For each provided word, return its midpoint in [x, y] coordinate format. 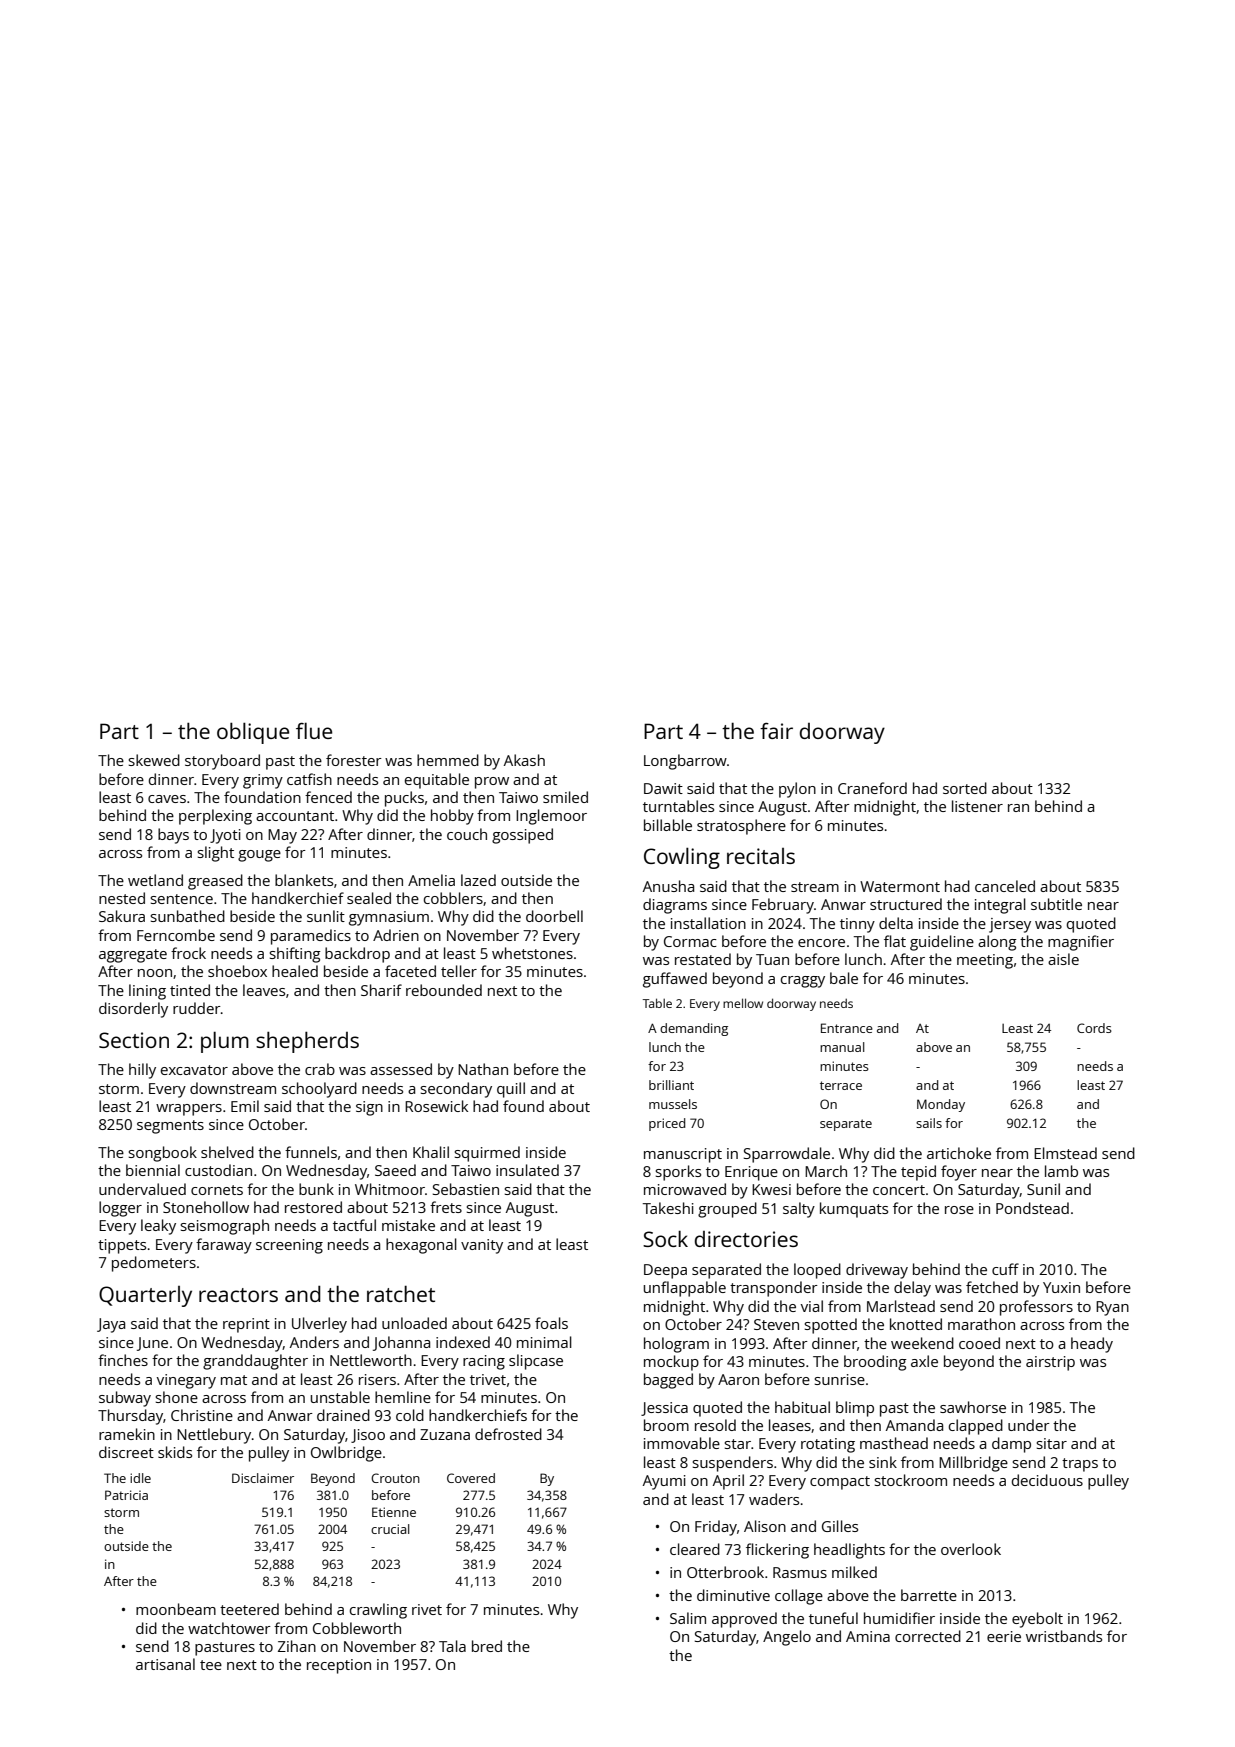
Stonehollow [206, 1207]
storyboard [222, 762]
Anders [314, 1342]
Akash [524, 760]
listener [977, 806]
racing [484, 1362]
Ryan [1112, 1308]
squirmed [487, 1154]
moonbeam [176, 1609]
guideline [942, 943]
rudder [197, 1008]
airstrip [1050, 1363]
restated [703, 959]
